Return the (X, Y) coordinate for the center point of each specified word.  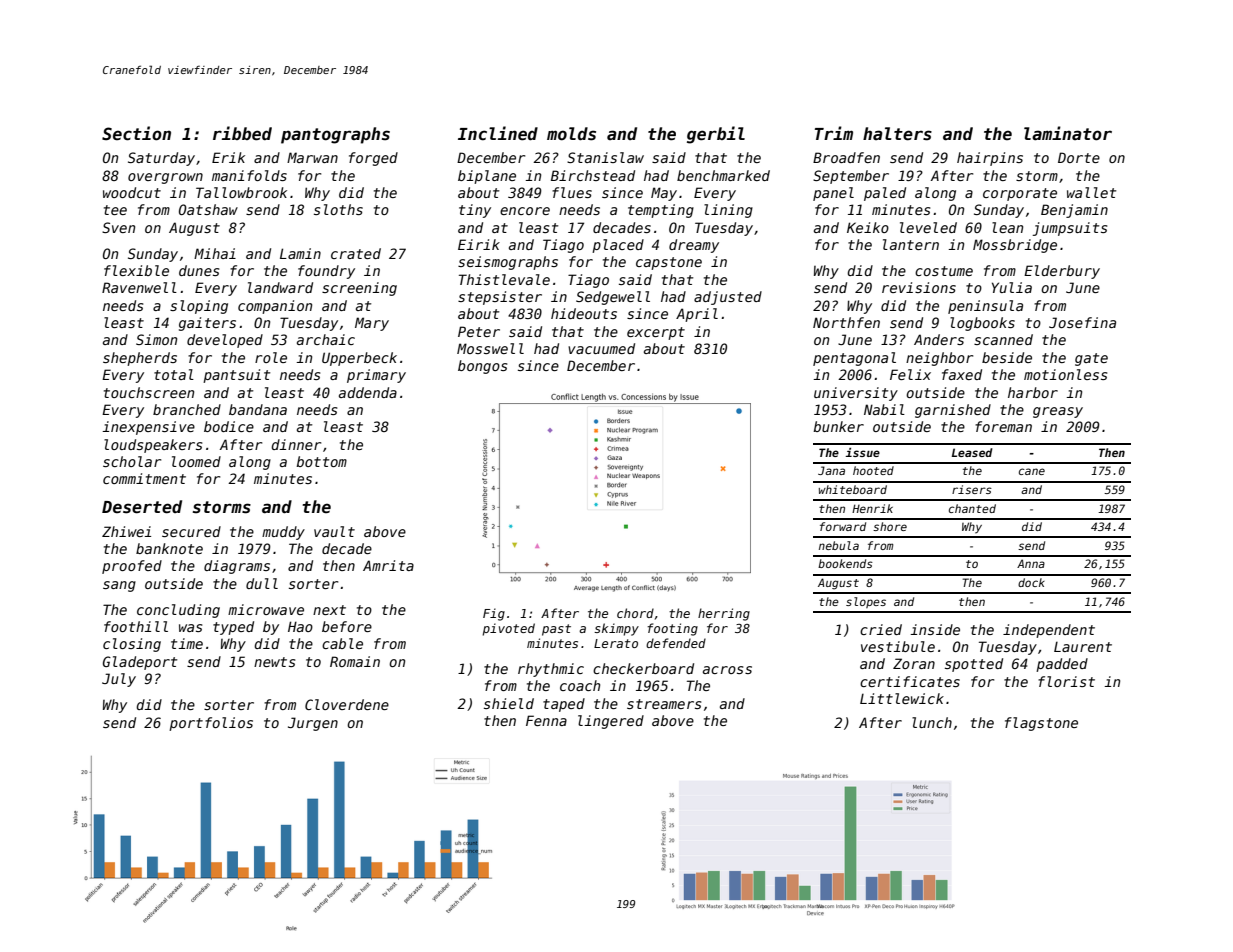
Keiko (868, 227)
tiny (475, 211)
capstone (669, 263)
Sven (118, 227)
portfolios (211, 724)
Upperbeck (359, 359)
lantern (911, 244)
